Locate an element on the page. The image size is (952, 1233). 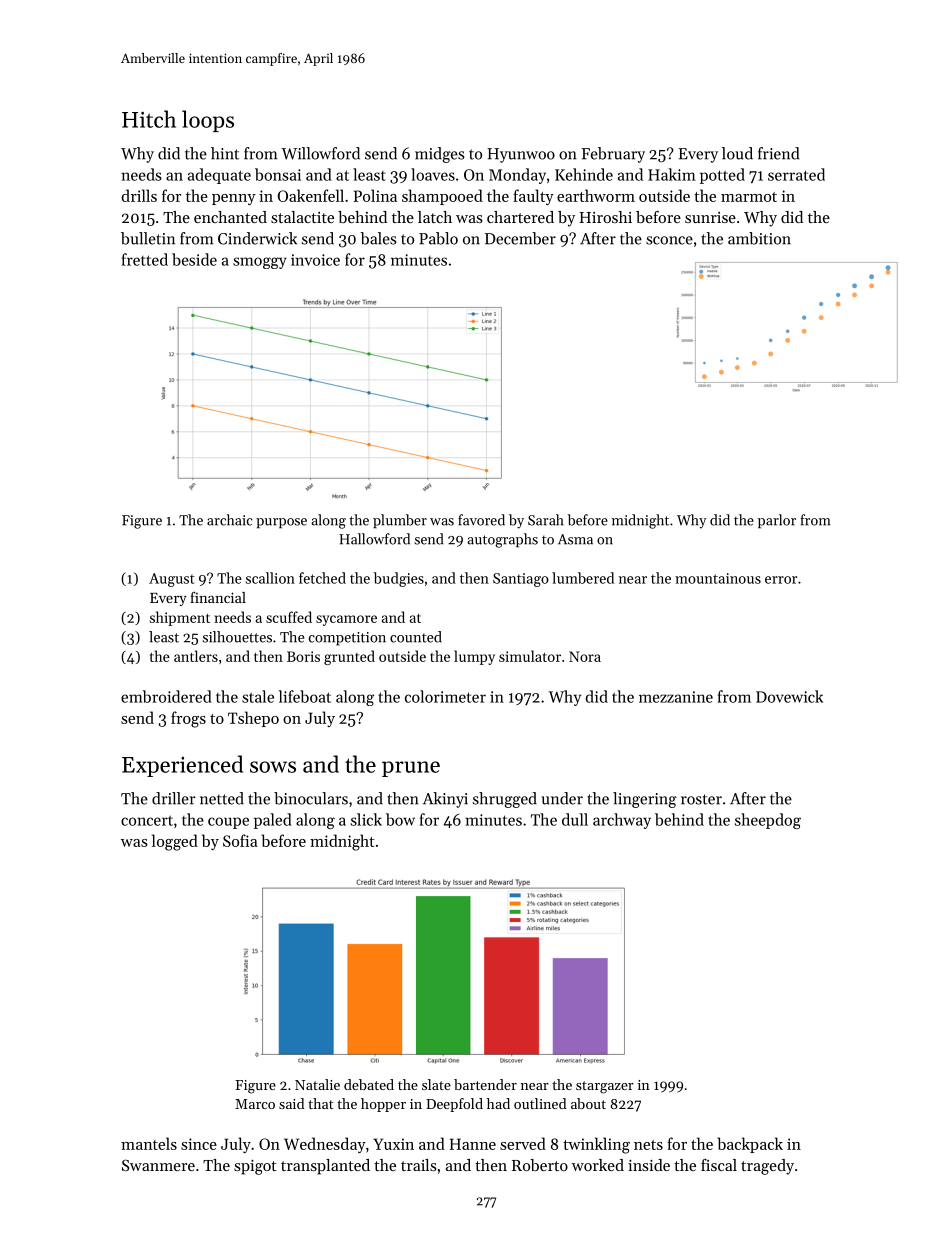
bales is located at coordinates (378, 238).
